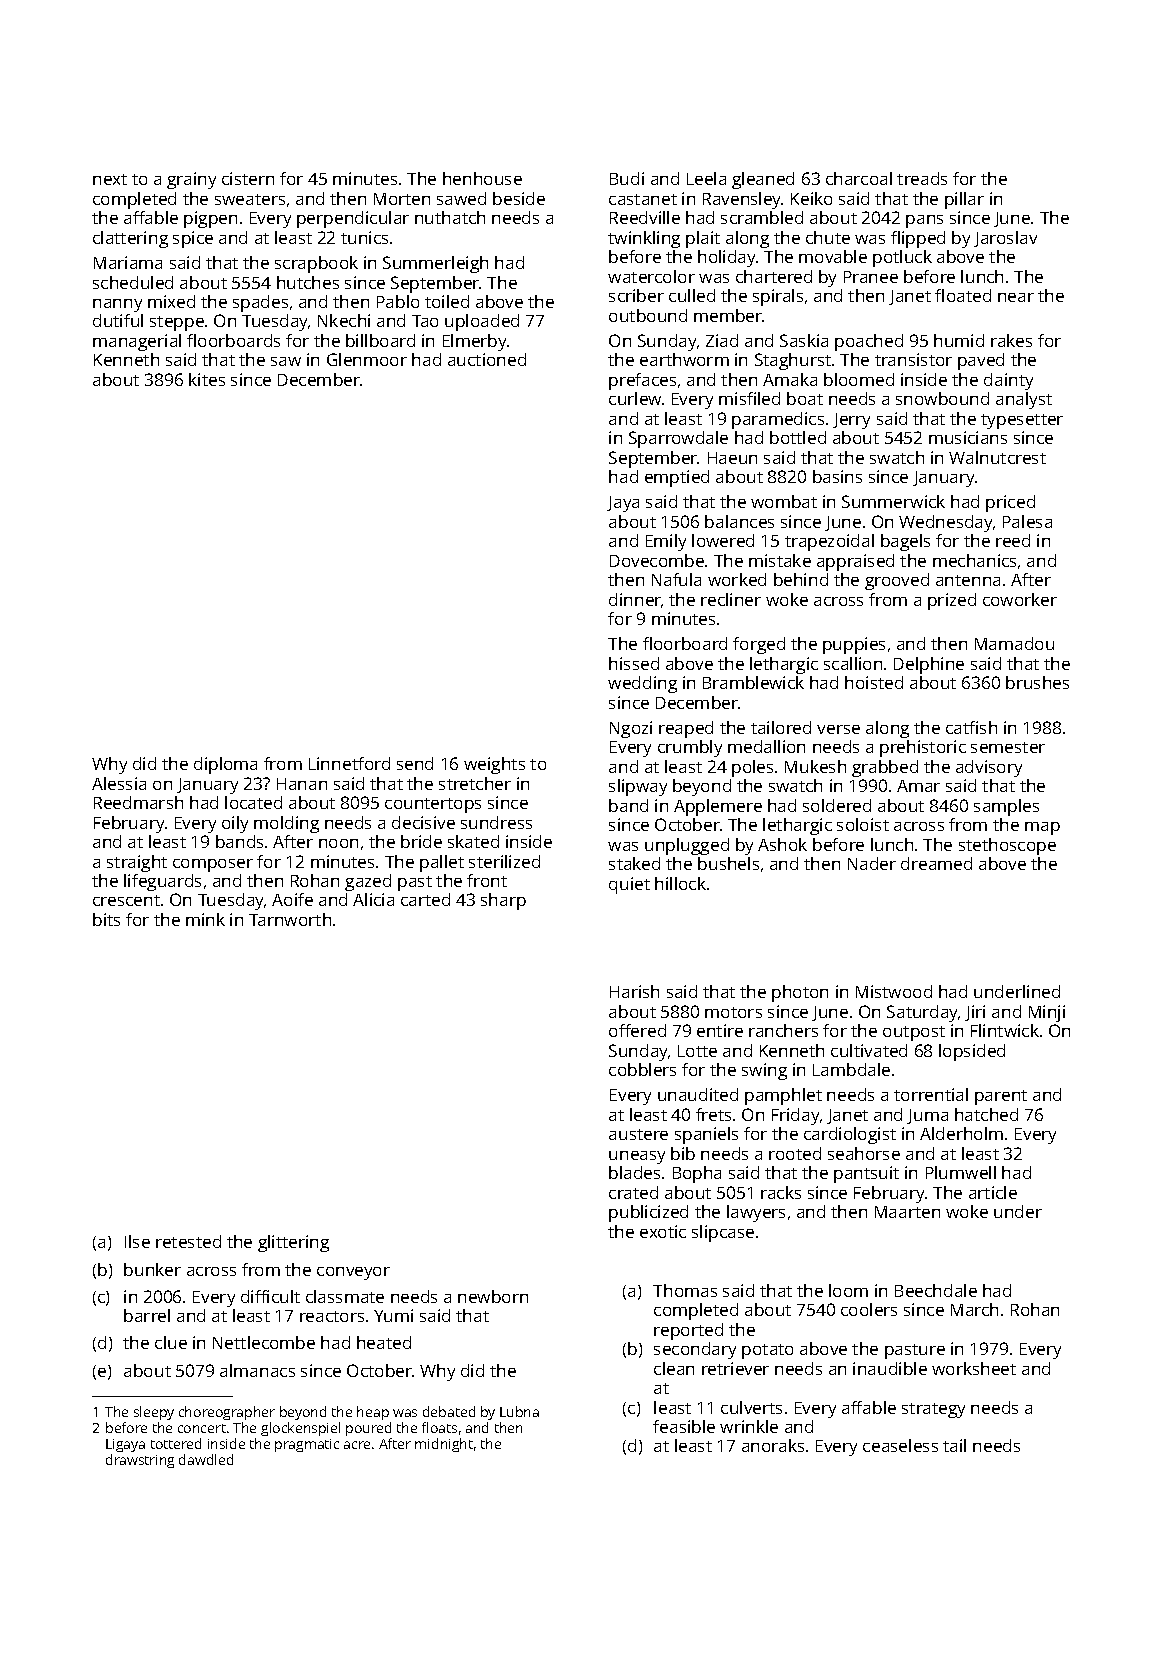 Image resolution: width=1165 pixels, height=1654 pixels. Describe the element at coordinates (690, 748) in the screenshot. I see `crumbly` at that location.
